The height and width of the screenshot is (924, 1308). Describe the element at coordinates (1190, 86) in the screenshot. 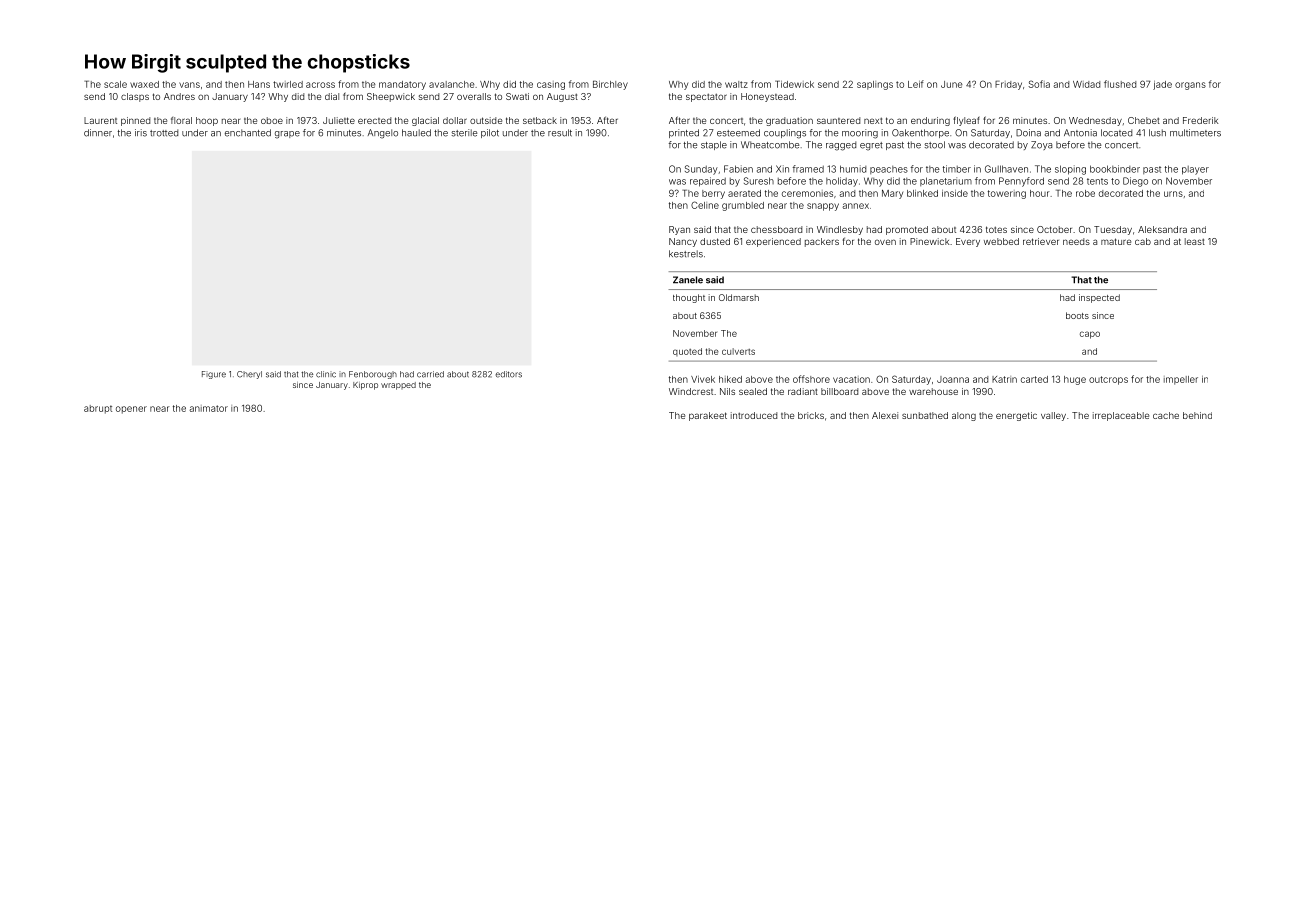

I see `organs` at that location.
